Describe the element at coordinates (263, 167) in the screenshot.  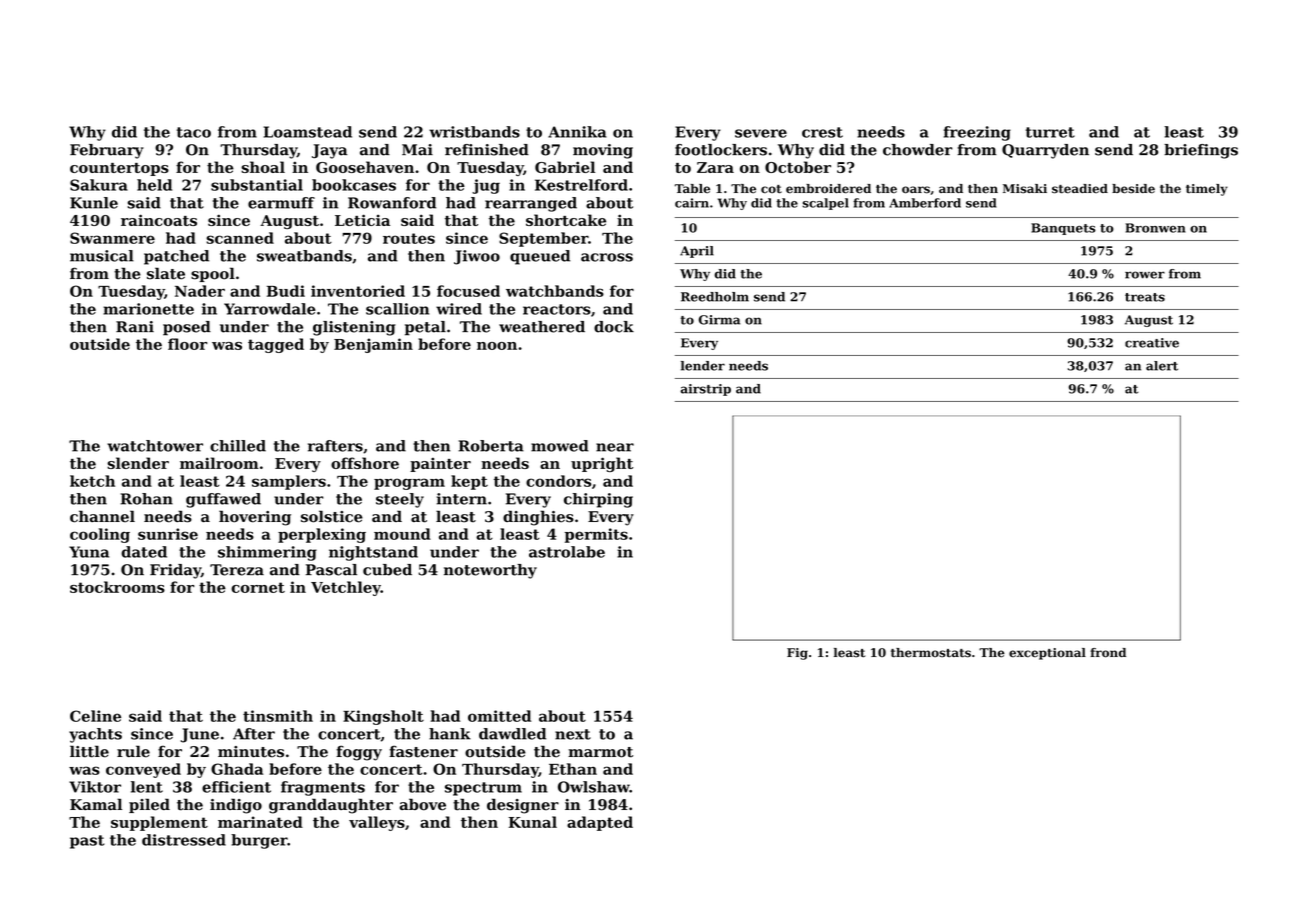
I see `shoal` at that location.
